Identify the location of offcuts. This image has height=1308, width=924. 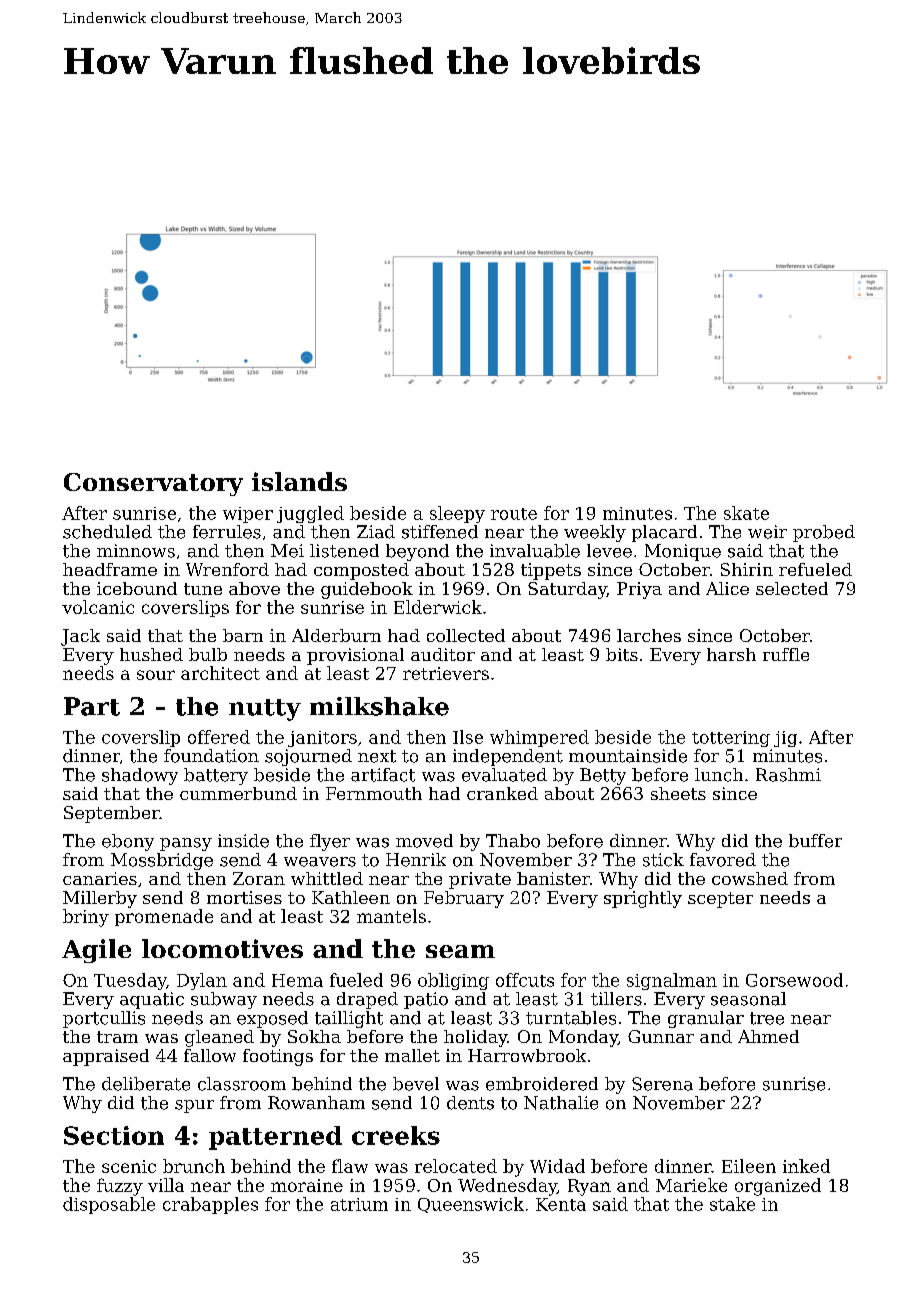
(525, 980).
